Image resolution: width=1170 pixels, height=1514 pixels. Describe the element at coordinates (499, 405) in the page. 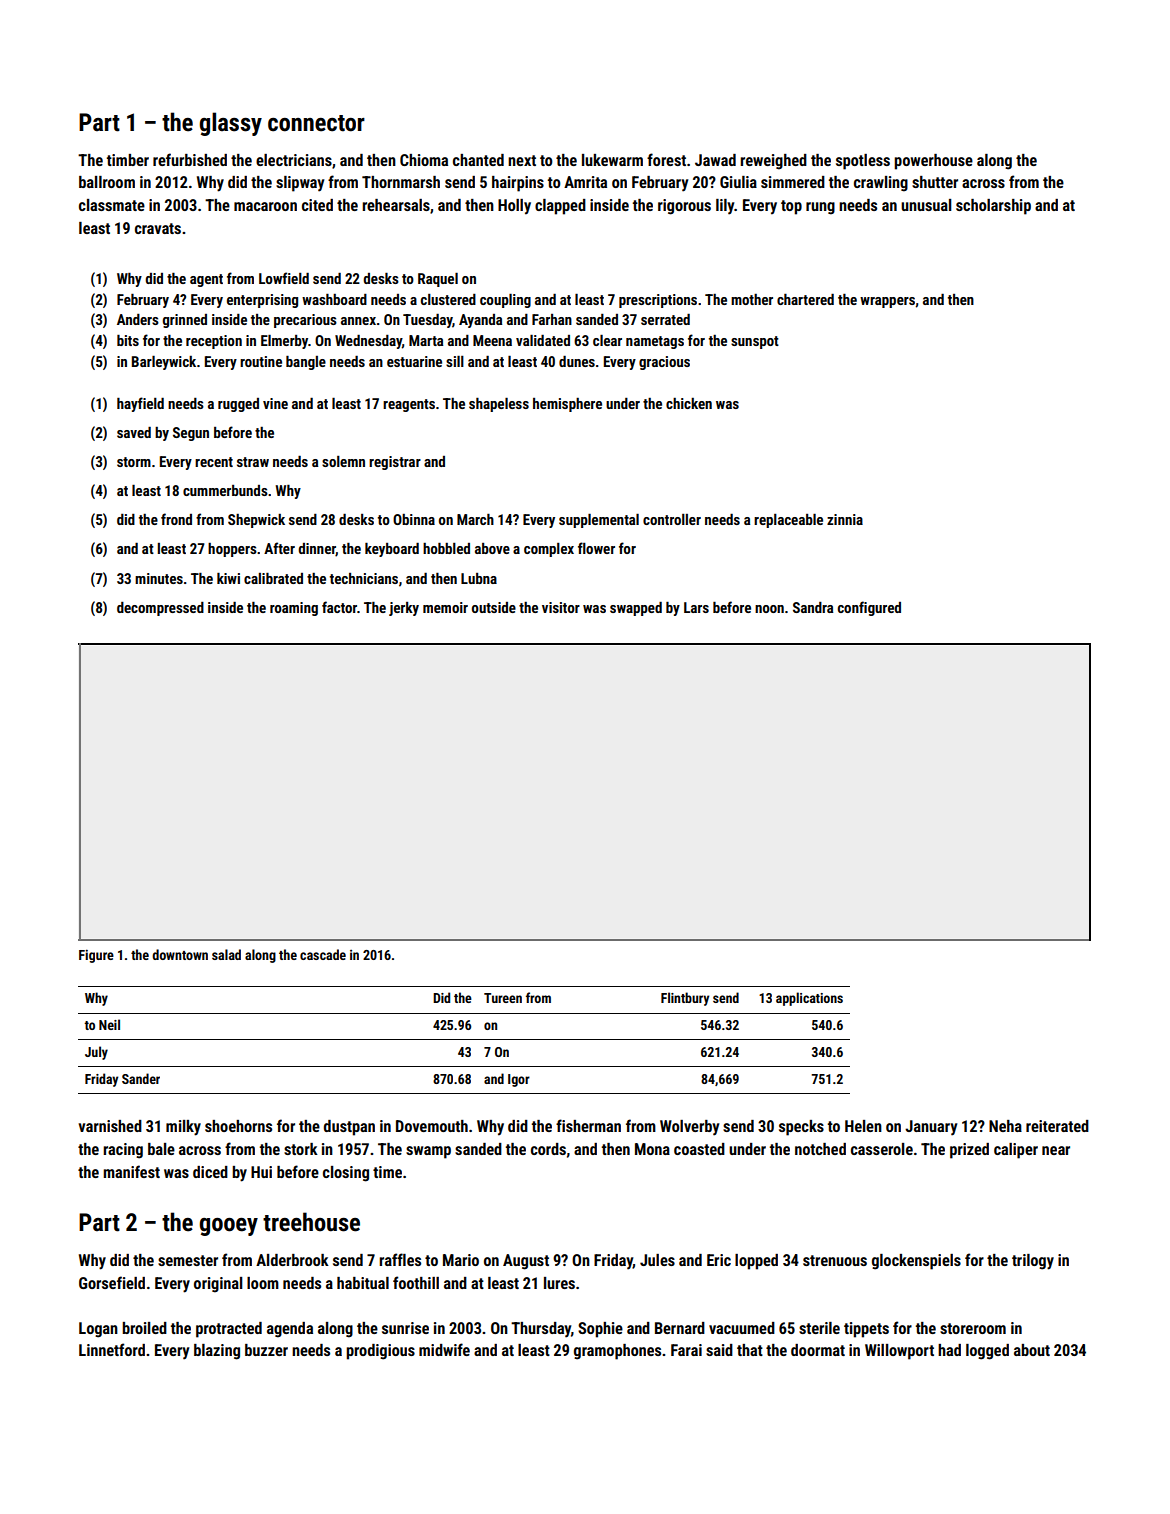

I see `shapeless` at that location.
